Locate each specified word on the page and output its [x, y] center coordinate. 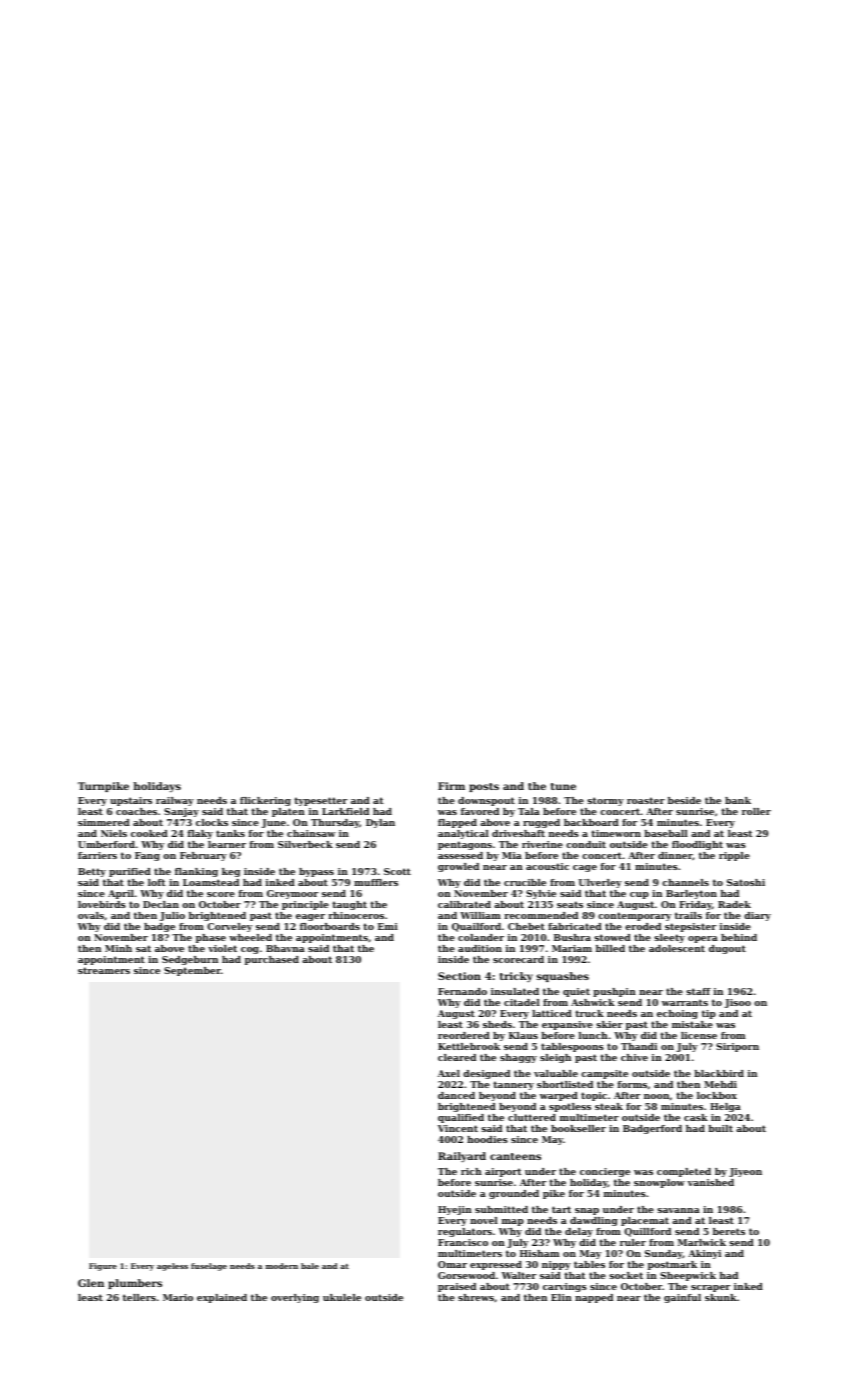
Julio [172, 916]
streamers [104, 970]
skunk [721, 1297]
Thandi [639, 1046]
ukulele [342, 1297]
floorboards [330, 926]
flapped [457, 823]
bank [738, 800]
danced [456, 1095]
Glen [91, 1283]
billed [610, 948]
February [203, 856]
